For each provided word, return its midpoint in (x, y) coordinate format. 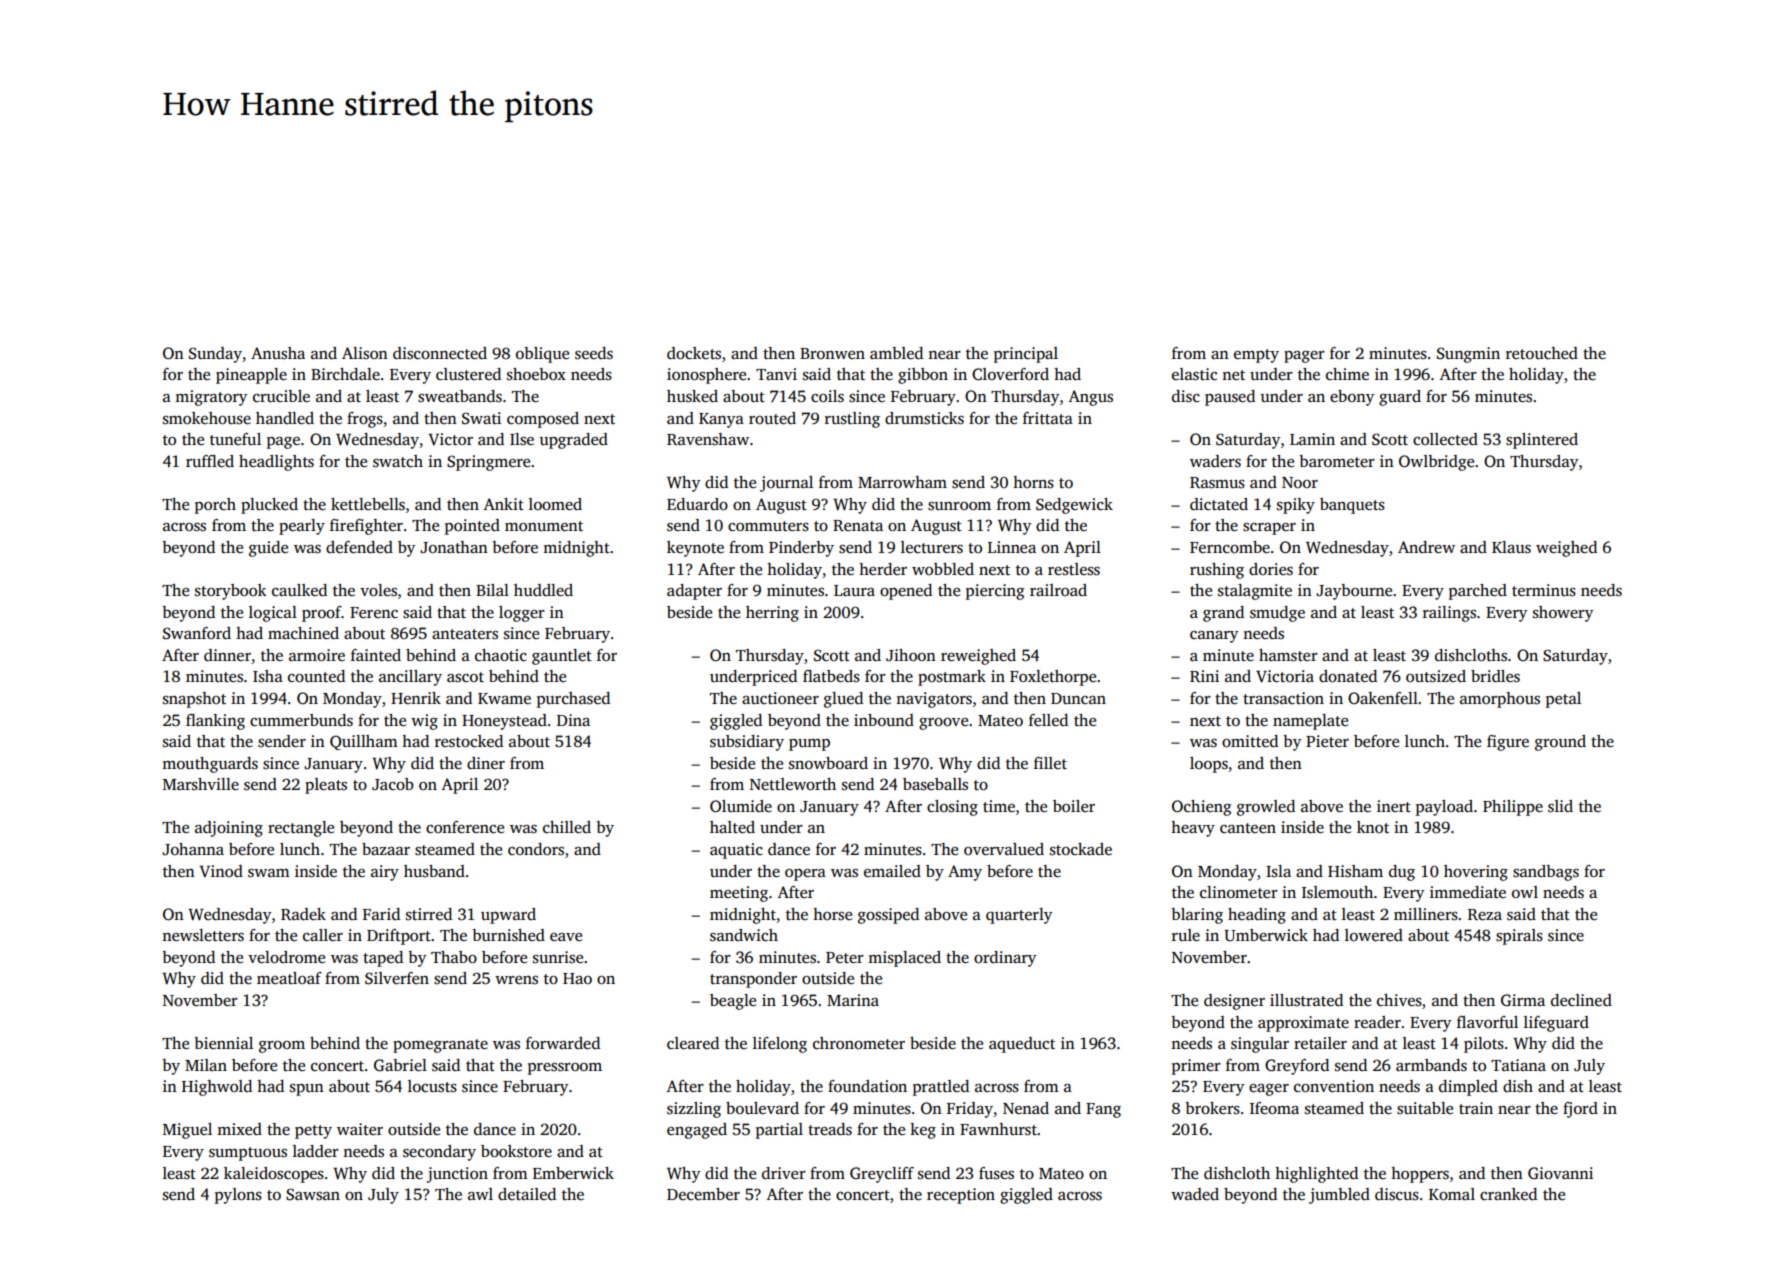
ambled (896, 353)
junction (457, 1175)
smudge (1277, 614)
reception (961, 1196)
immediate (1468, 892)
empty (1256, 356)
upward (508, 916)
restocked (469, 741)
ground (1560, 743)
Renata (858, 525)
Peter (845, 957)
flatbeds (831, 676)
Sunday (215, 355)
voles (378, 590)
